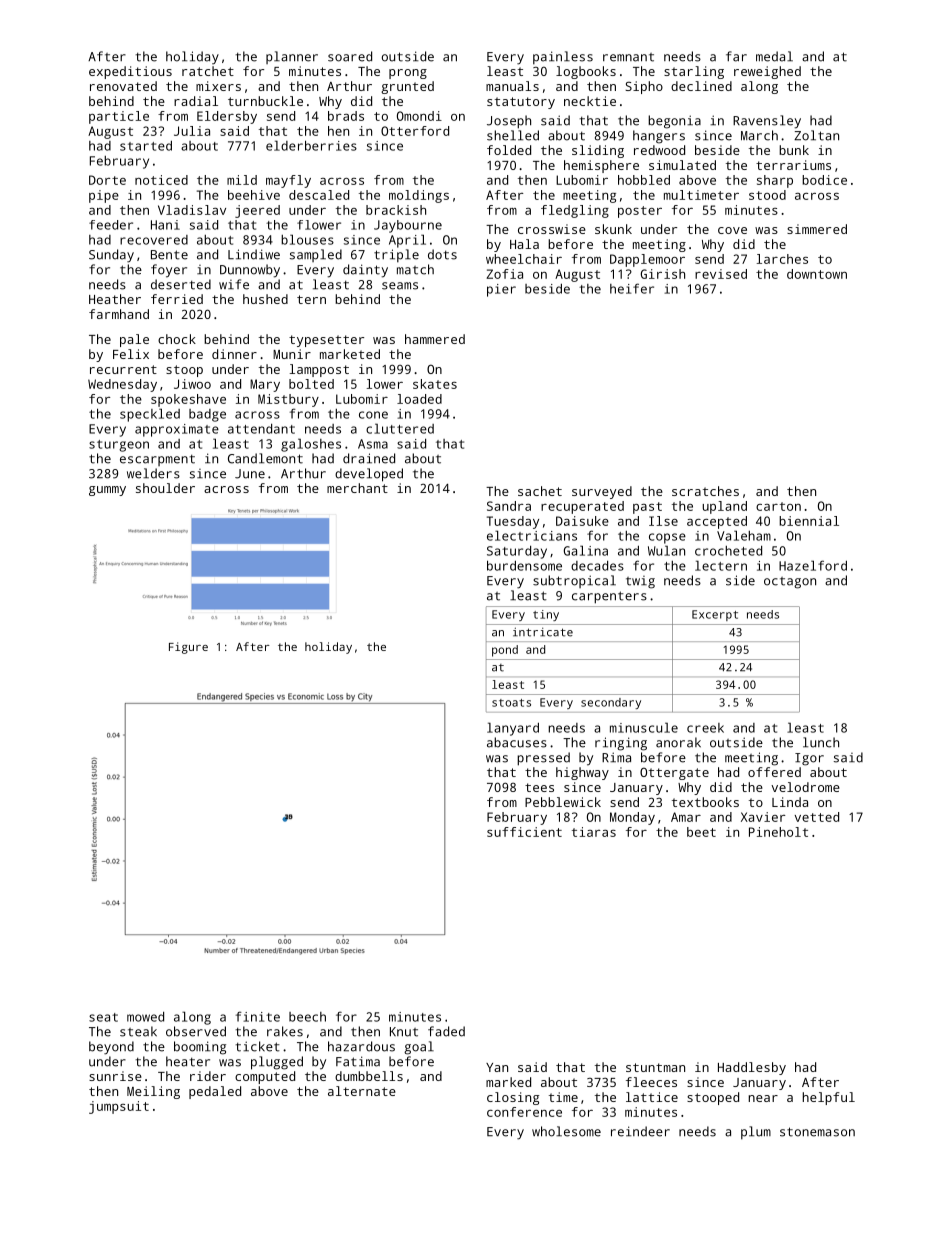 Image resolution: width=952 pixels, height=1233 pixels. I want to click on loaded, so click(419, 399).
